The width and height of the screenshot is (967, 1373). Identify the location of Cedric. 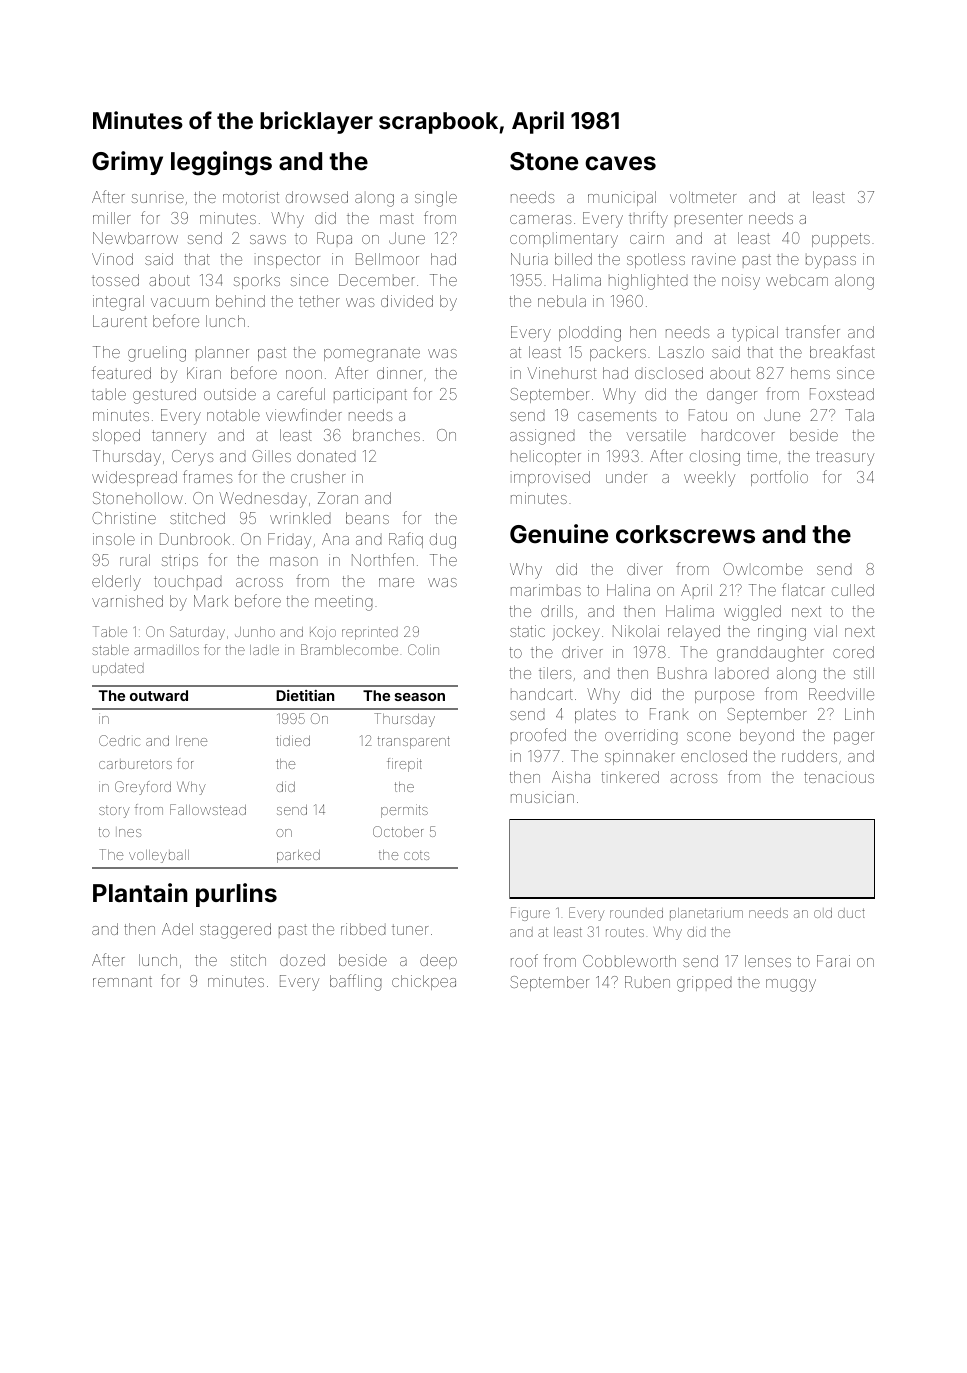
(119, 740).
